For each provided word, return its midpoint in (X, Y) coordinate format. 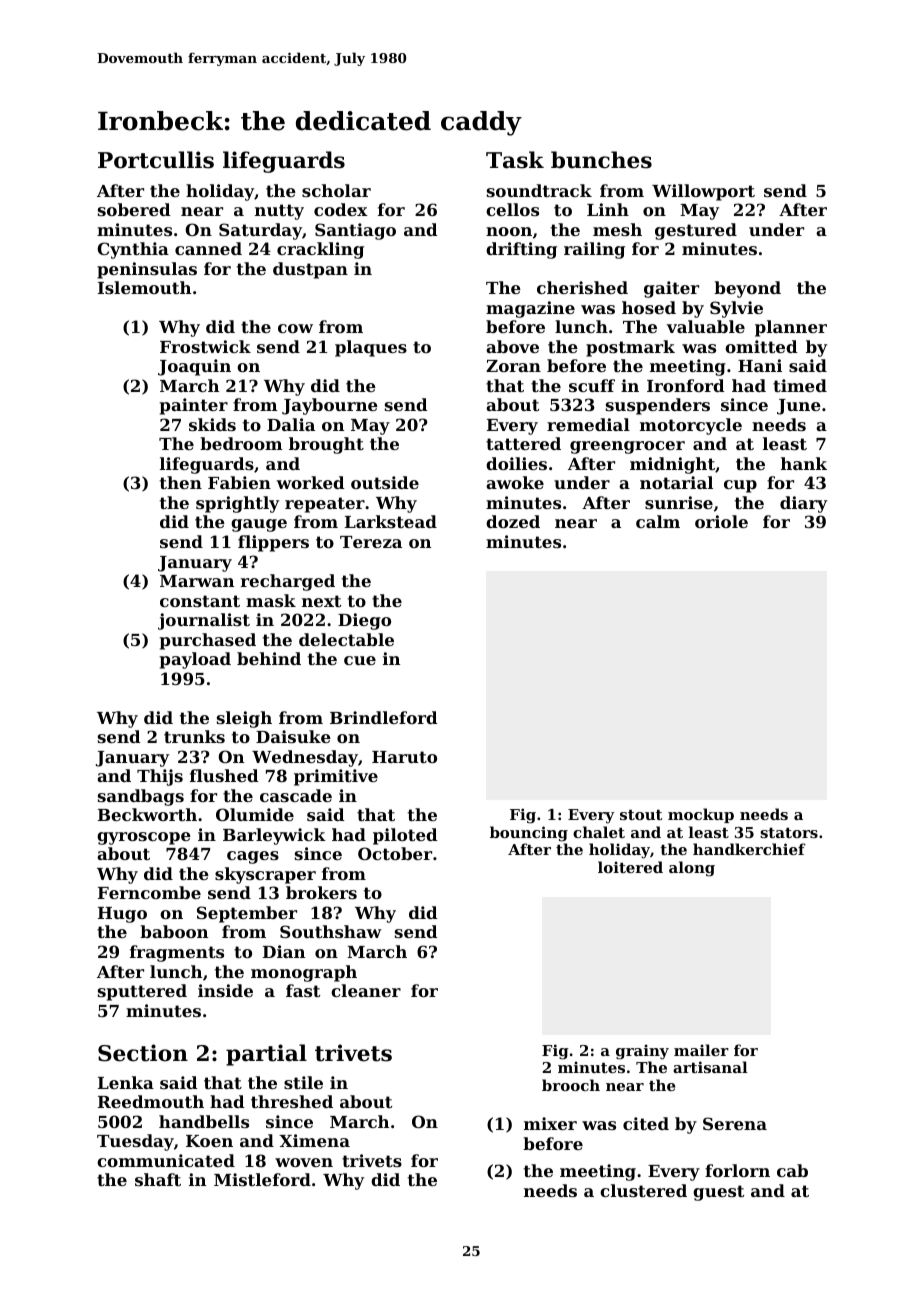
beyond (747, 289)
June (799, 407)
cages (253, 857)
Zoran (513, 366)
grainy (642, 1052)
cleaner (366, 990)
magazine (530, 309)
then (181, 482)
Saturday (260, 231)
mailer (701, 1050)
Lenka (126, 1082)
